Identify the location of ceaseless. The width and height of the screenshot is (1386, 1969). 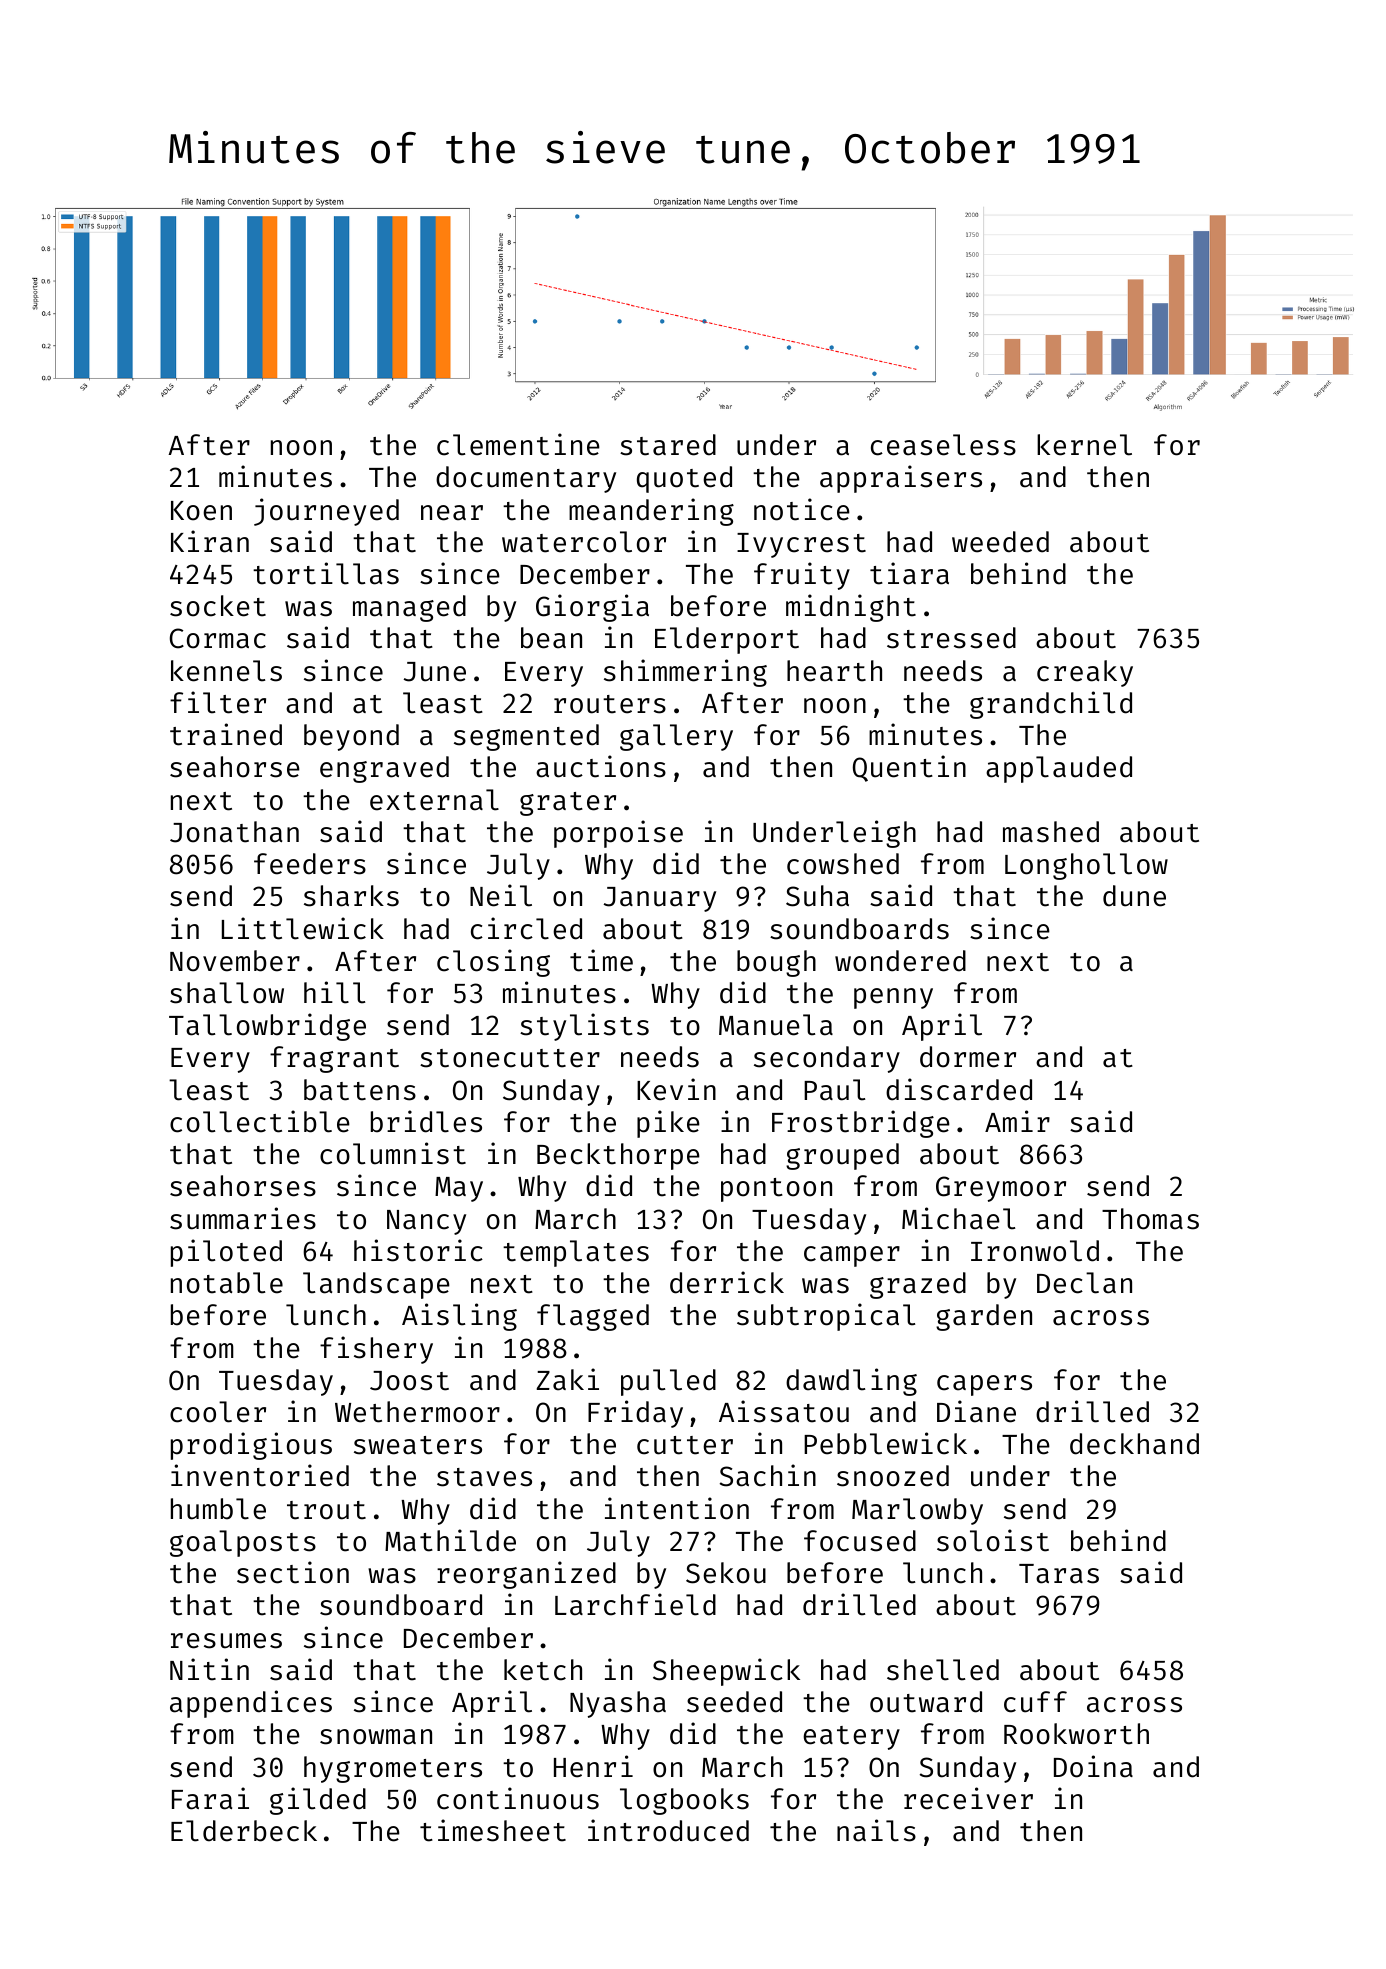
(943, 445).
